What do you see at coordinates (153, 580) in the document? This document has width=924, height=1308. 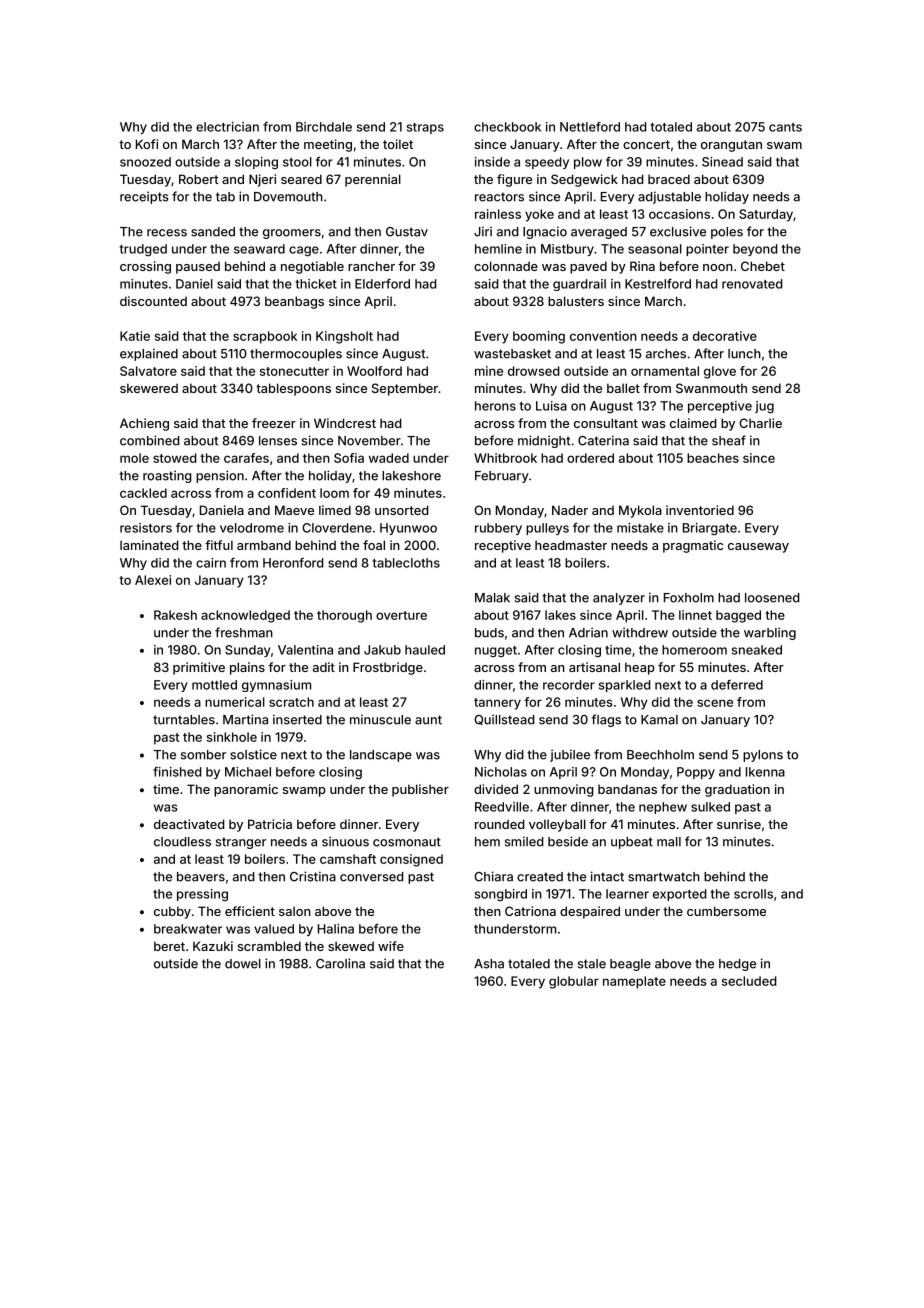 I see `Alexei` at bounding box center [153, 580].
